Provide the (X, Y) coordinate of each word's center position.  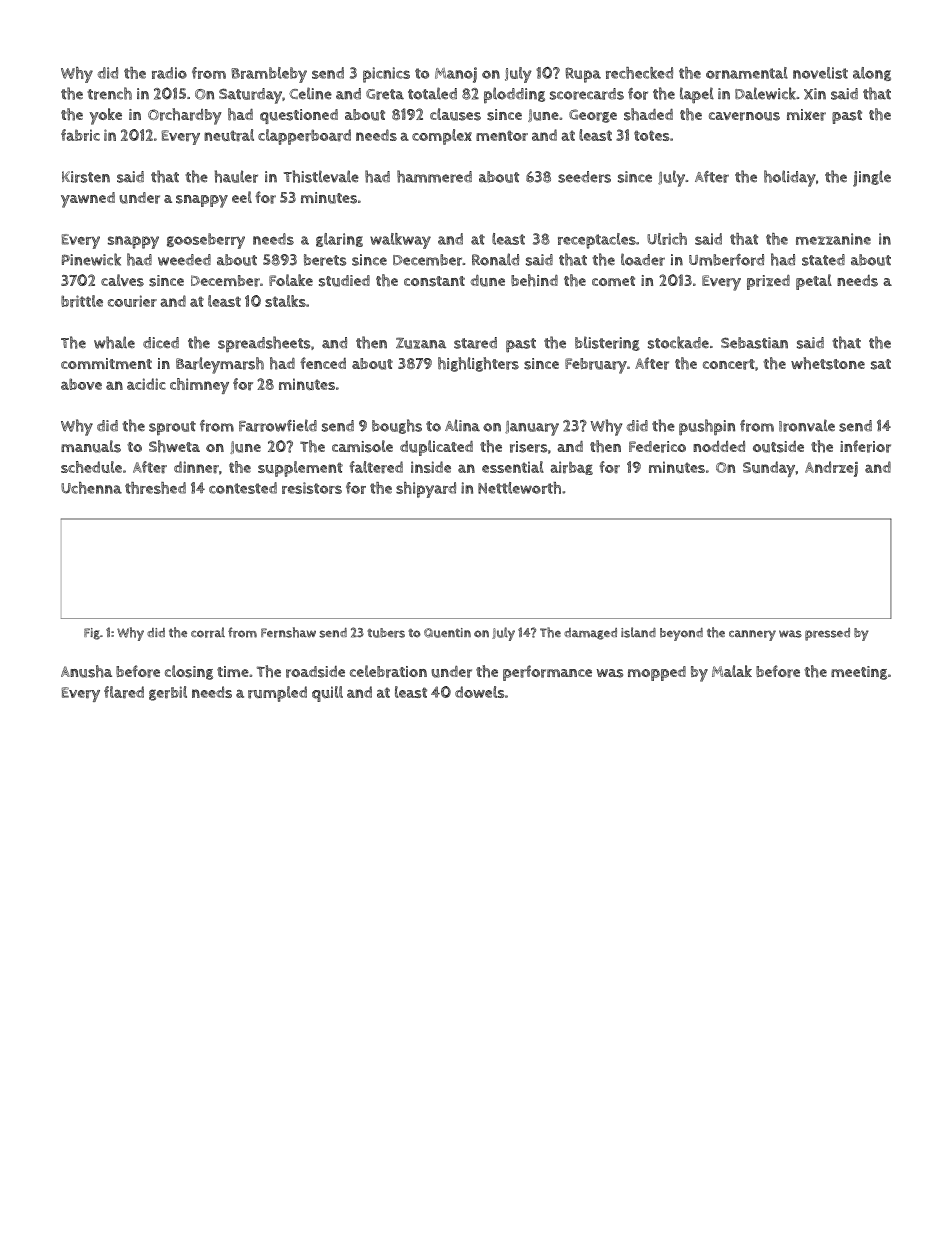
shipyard (426, 490)
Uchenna (91, 488)
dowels (479, 692)
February (596, 366)
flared (124, 692)
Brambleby (269, 75)
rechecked (639, 73)
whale (114, 342)
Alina (462, 425)
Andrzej (831, 469)
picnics (386, 75)
